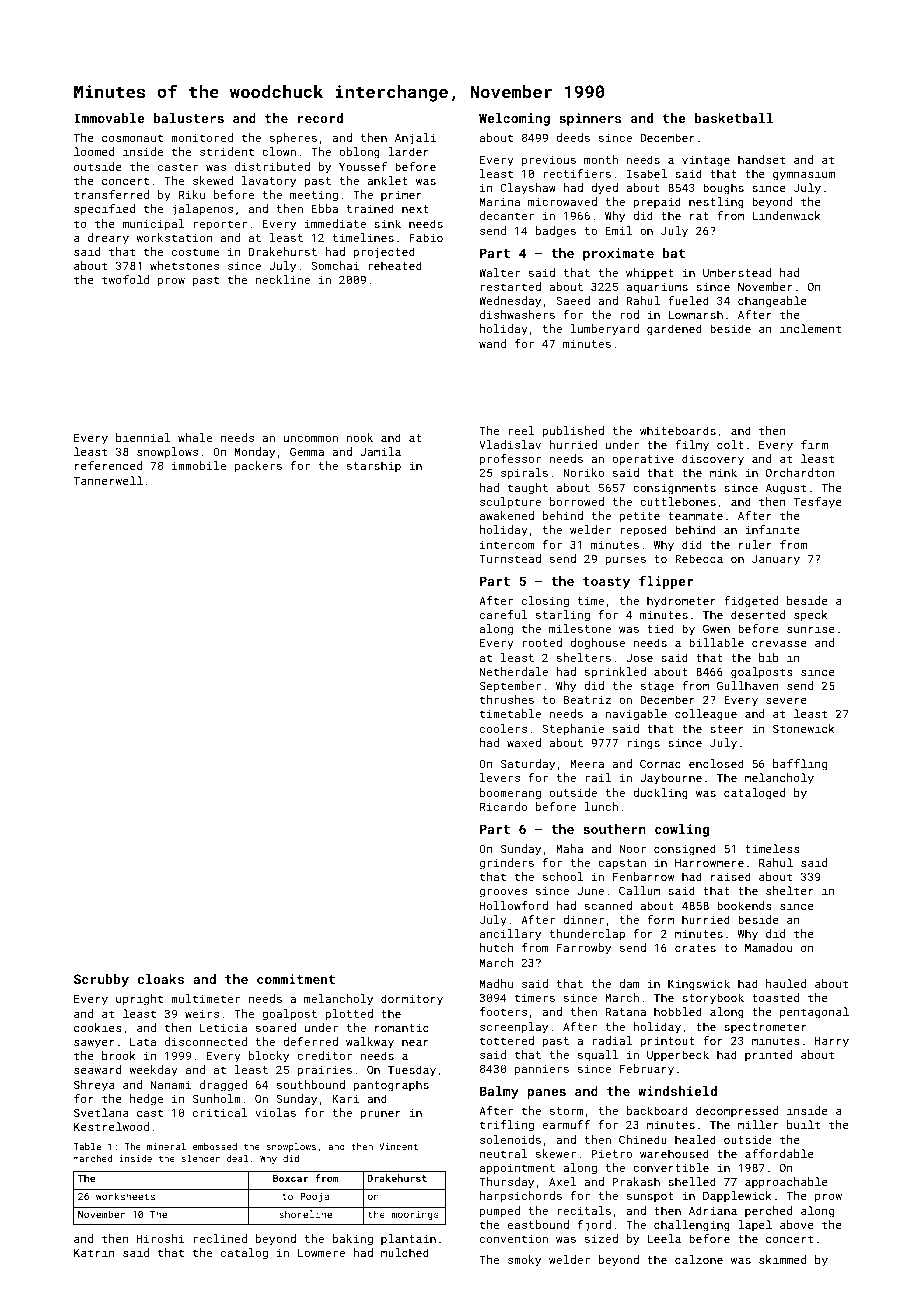  I want to click on Lindenwick, so click(786, 215).
